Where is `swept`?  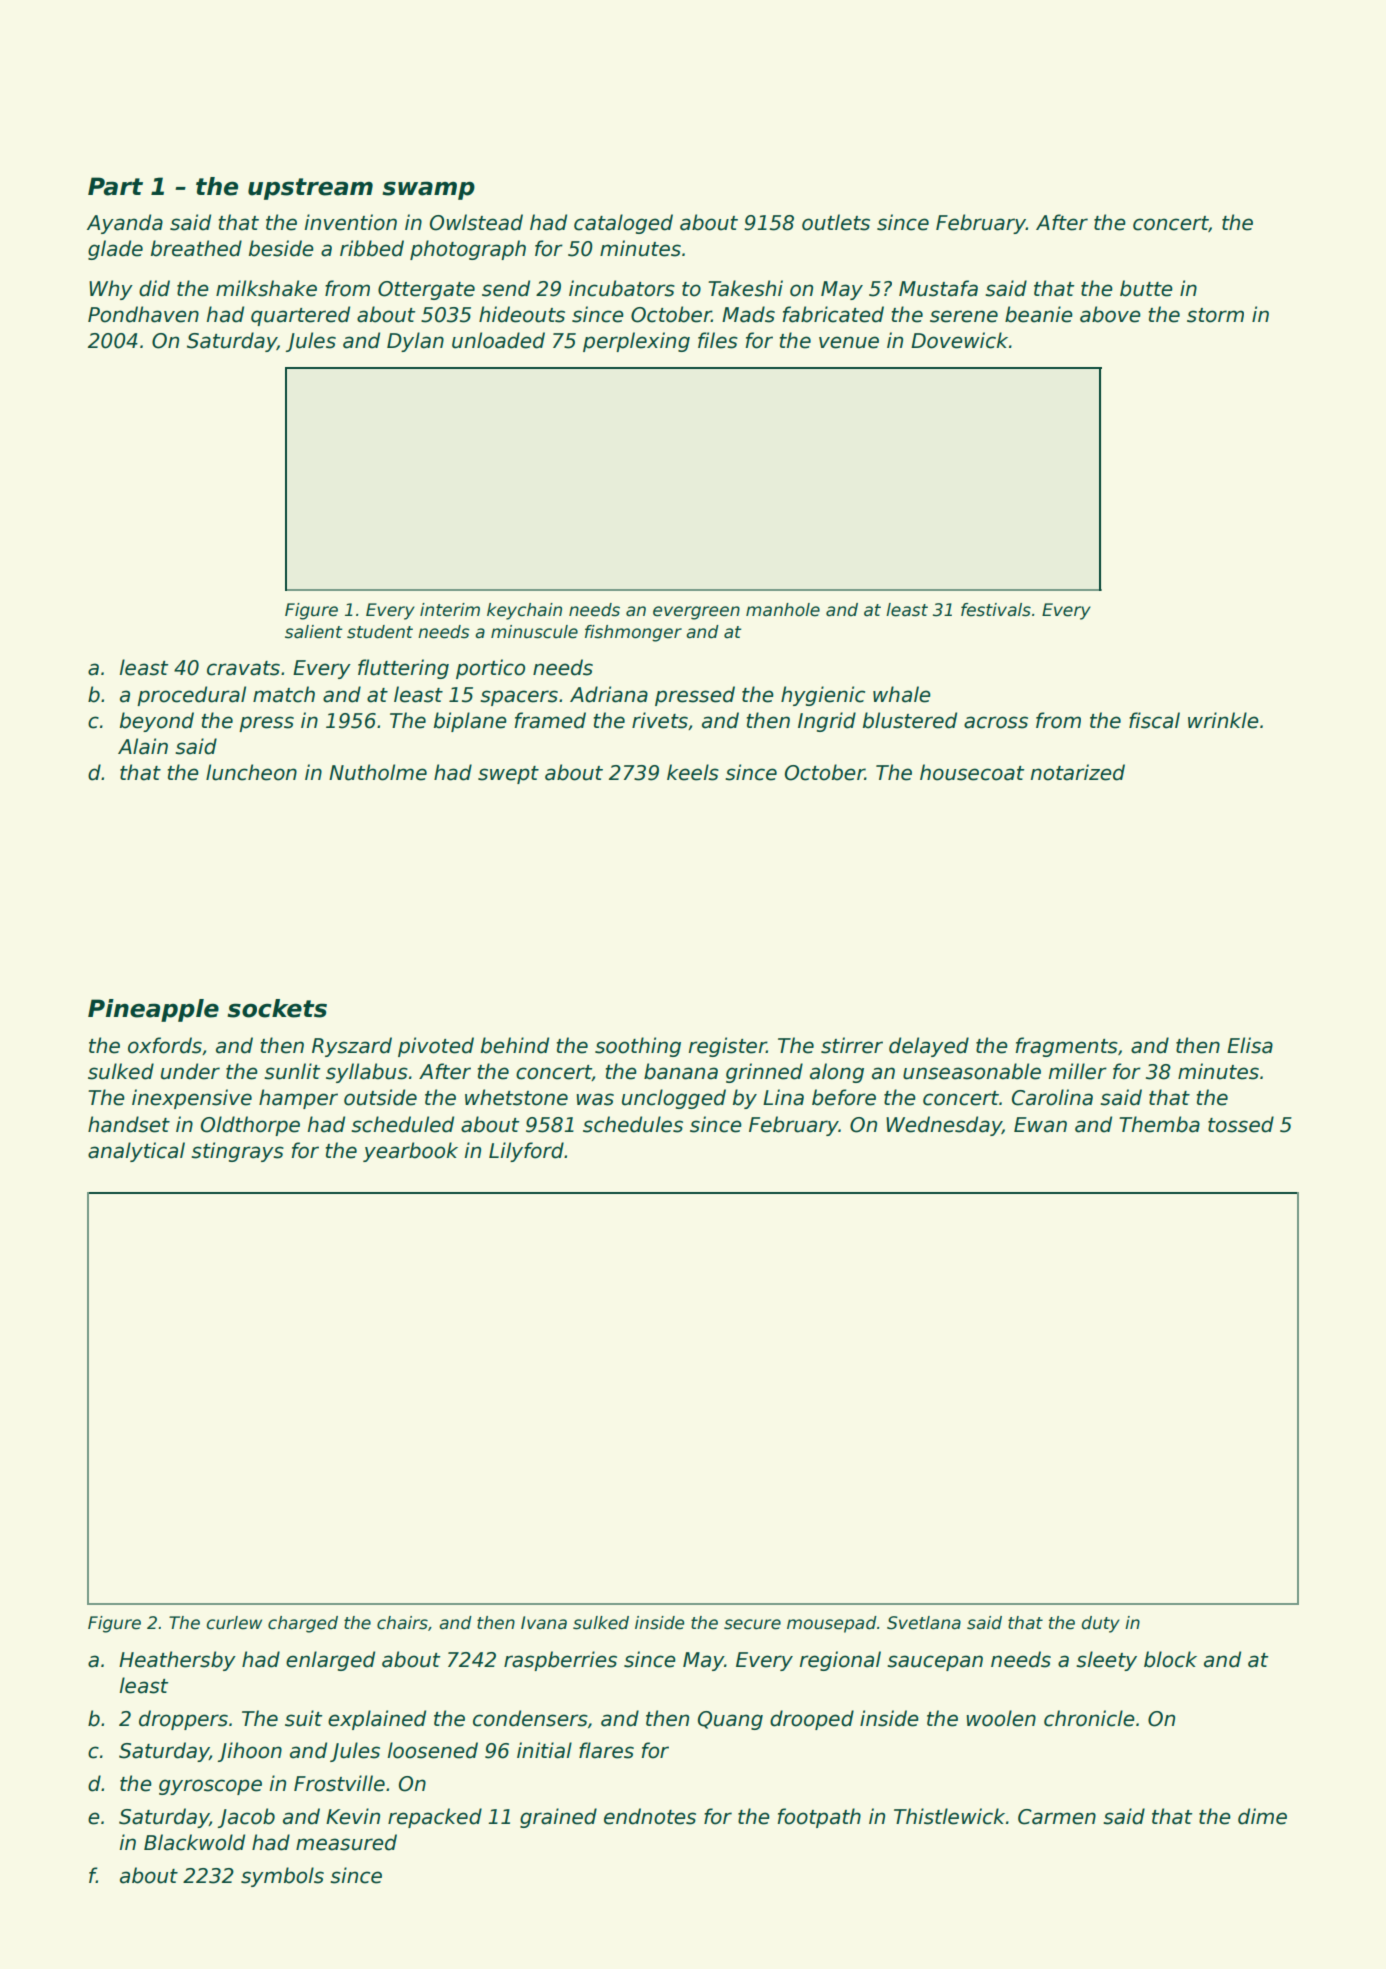
swept is located at coordinates (508, 775).
